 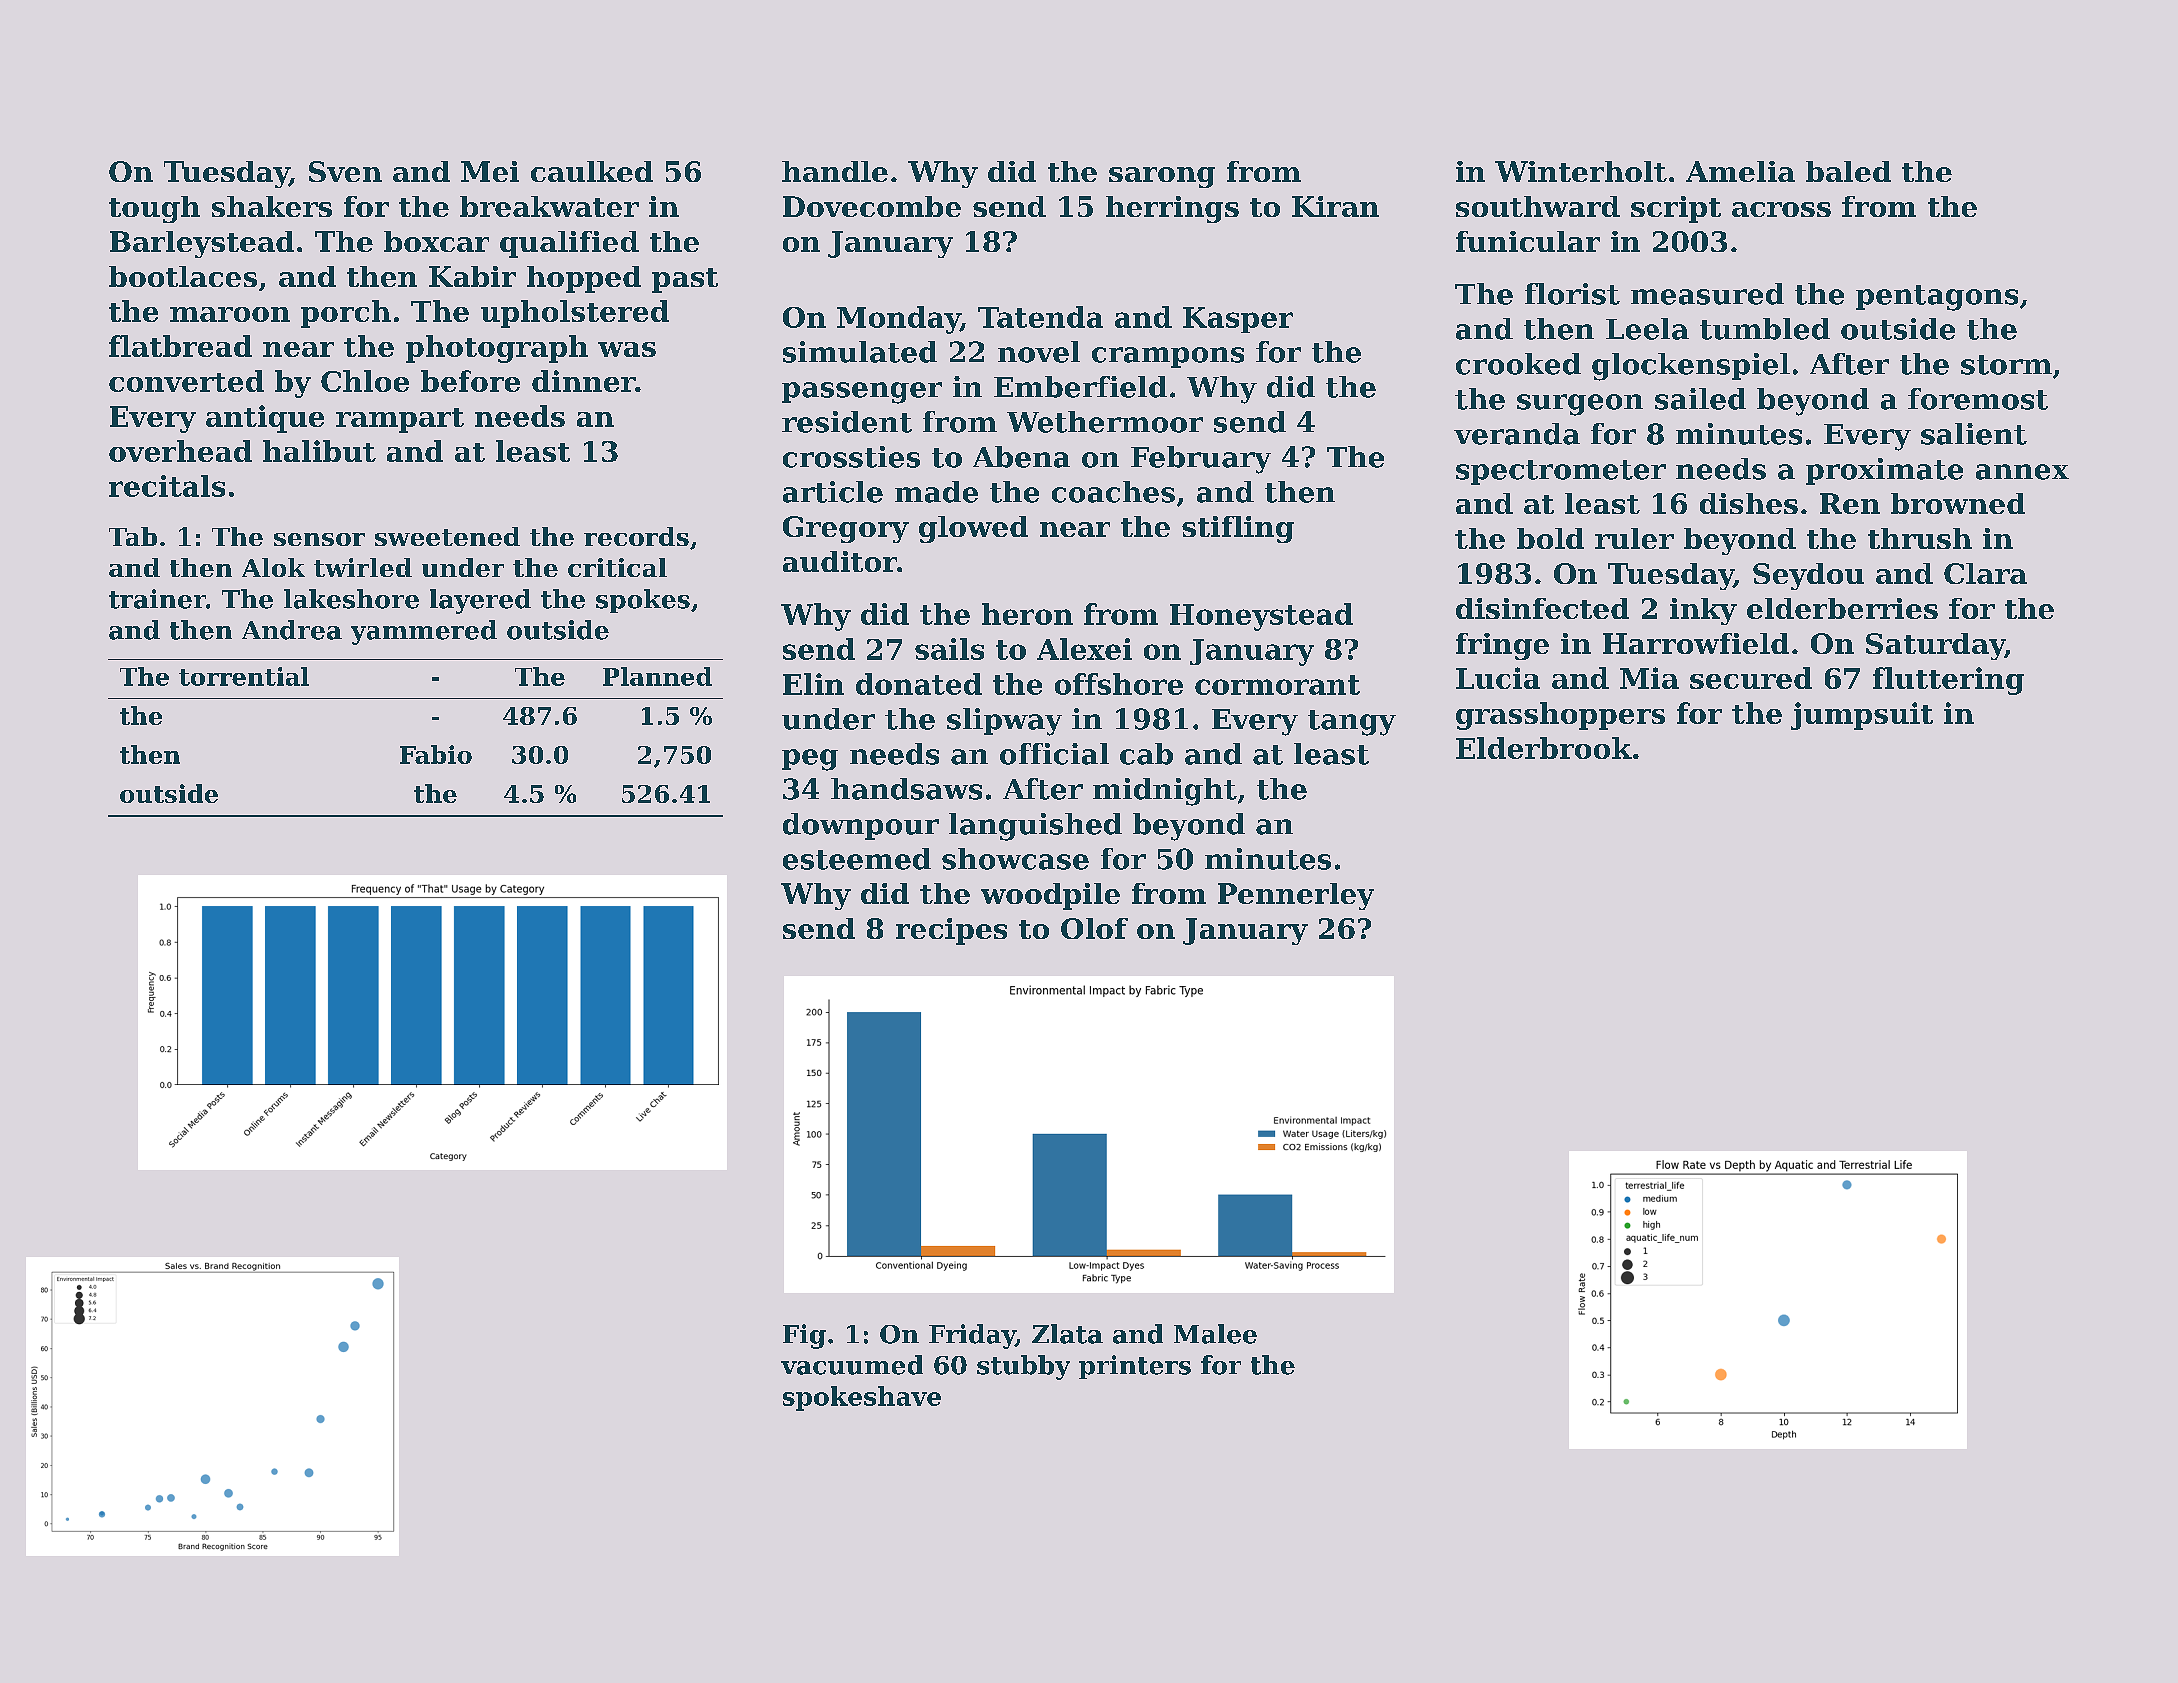 I want to click on Olof, so click(x=1094, y=928).
